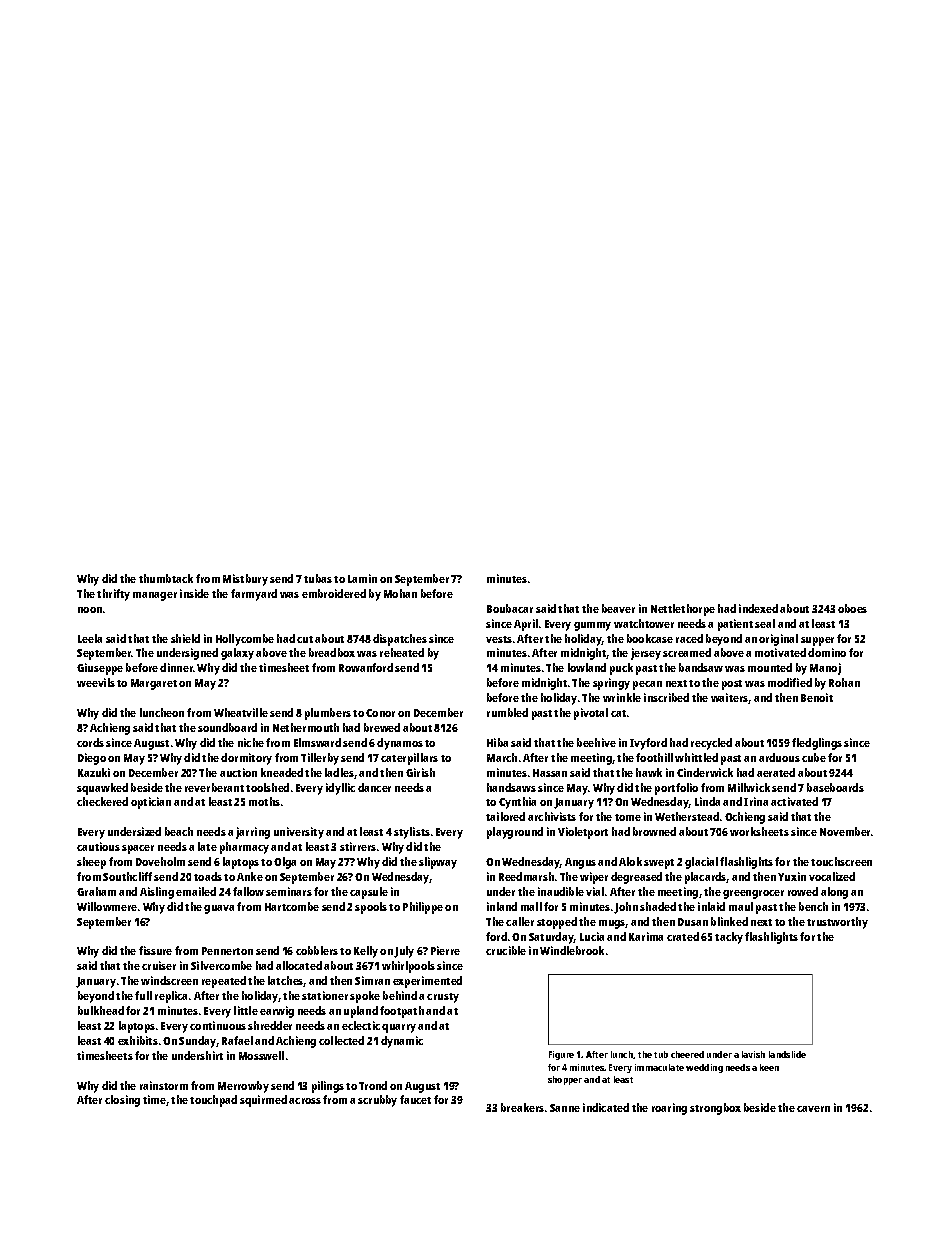 The image size is (952, 1233). What do you see at coordinates (715, 1109) in the screenshot?
I see `strongbox` at bounding box center [715, 1109].
